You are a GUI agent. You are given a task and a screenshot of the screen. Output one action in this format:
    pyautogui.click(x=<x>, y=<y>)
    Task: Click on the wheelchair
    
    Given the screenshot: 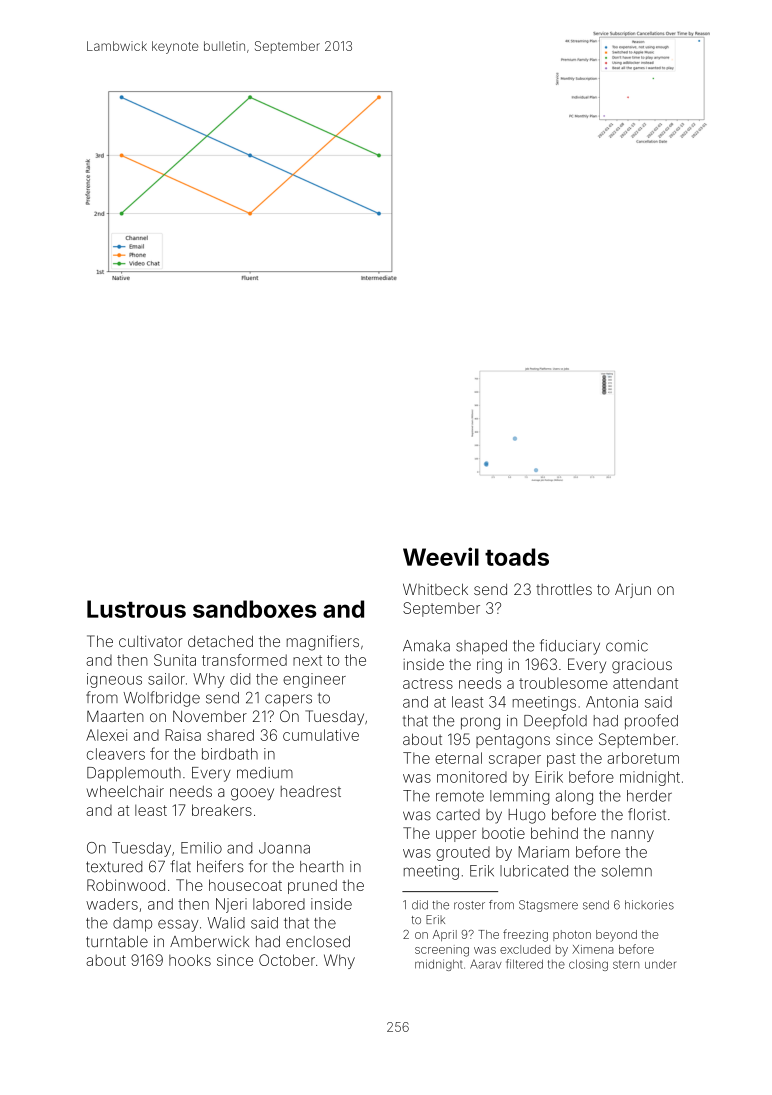 What is the action you would take?
    pyautogui.click(x=125, y=791)
